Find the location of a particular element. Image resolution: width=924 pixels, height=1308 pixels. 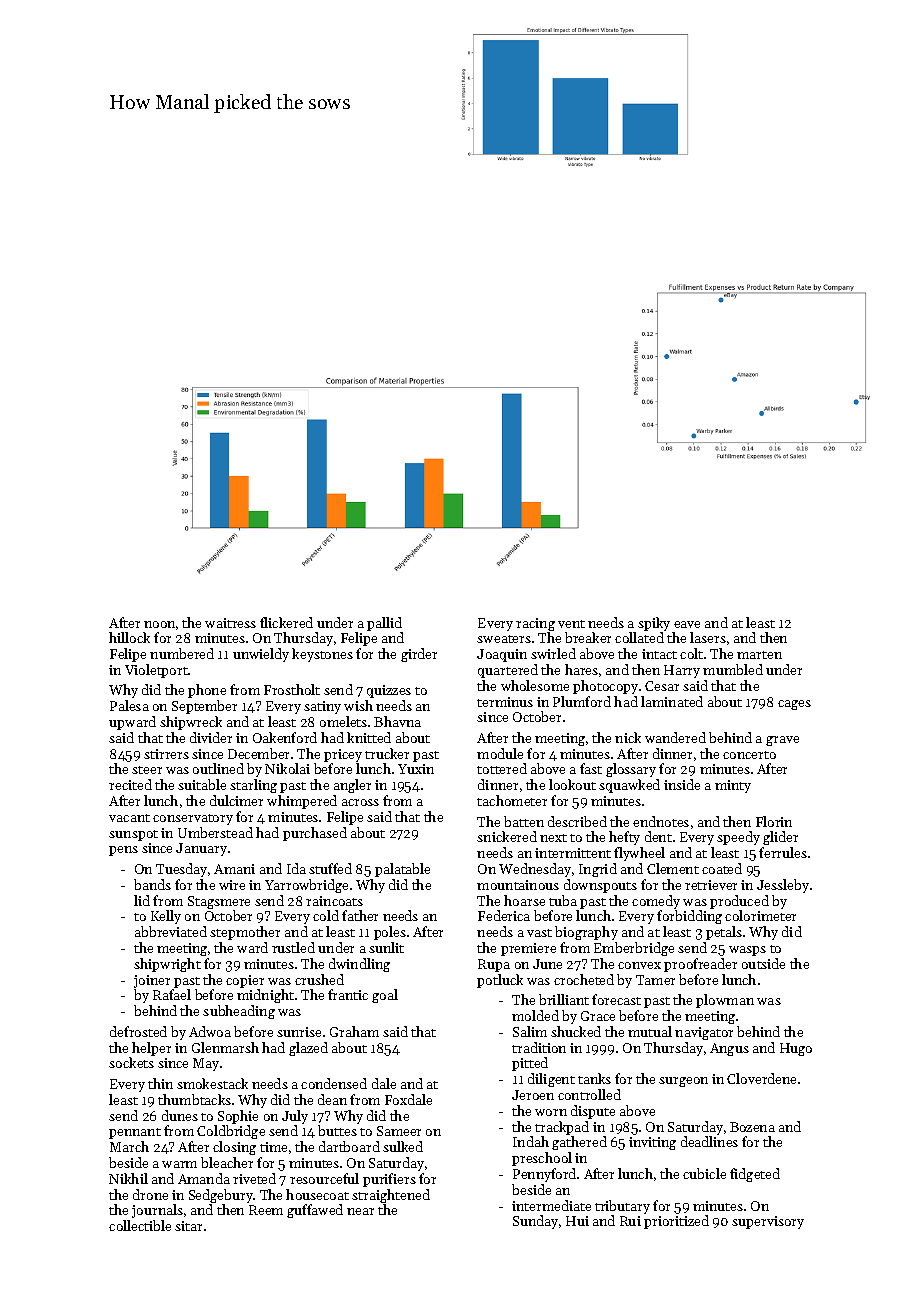

Graham is located at coordinates (354, 1031).
